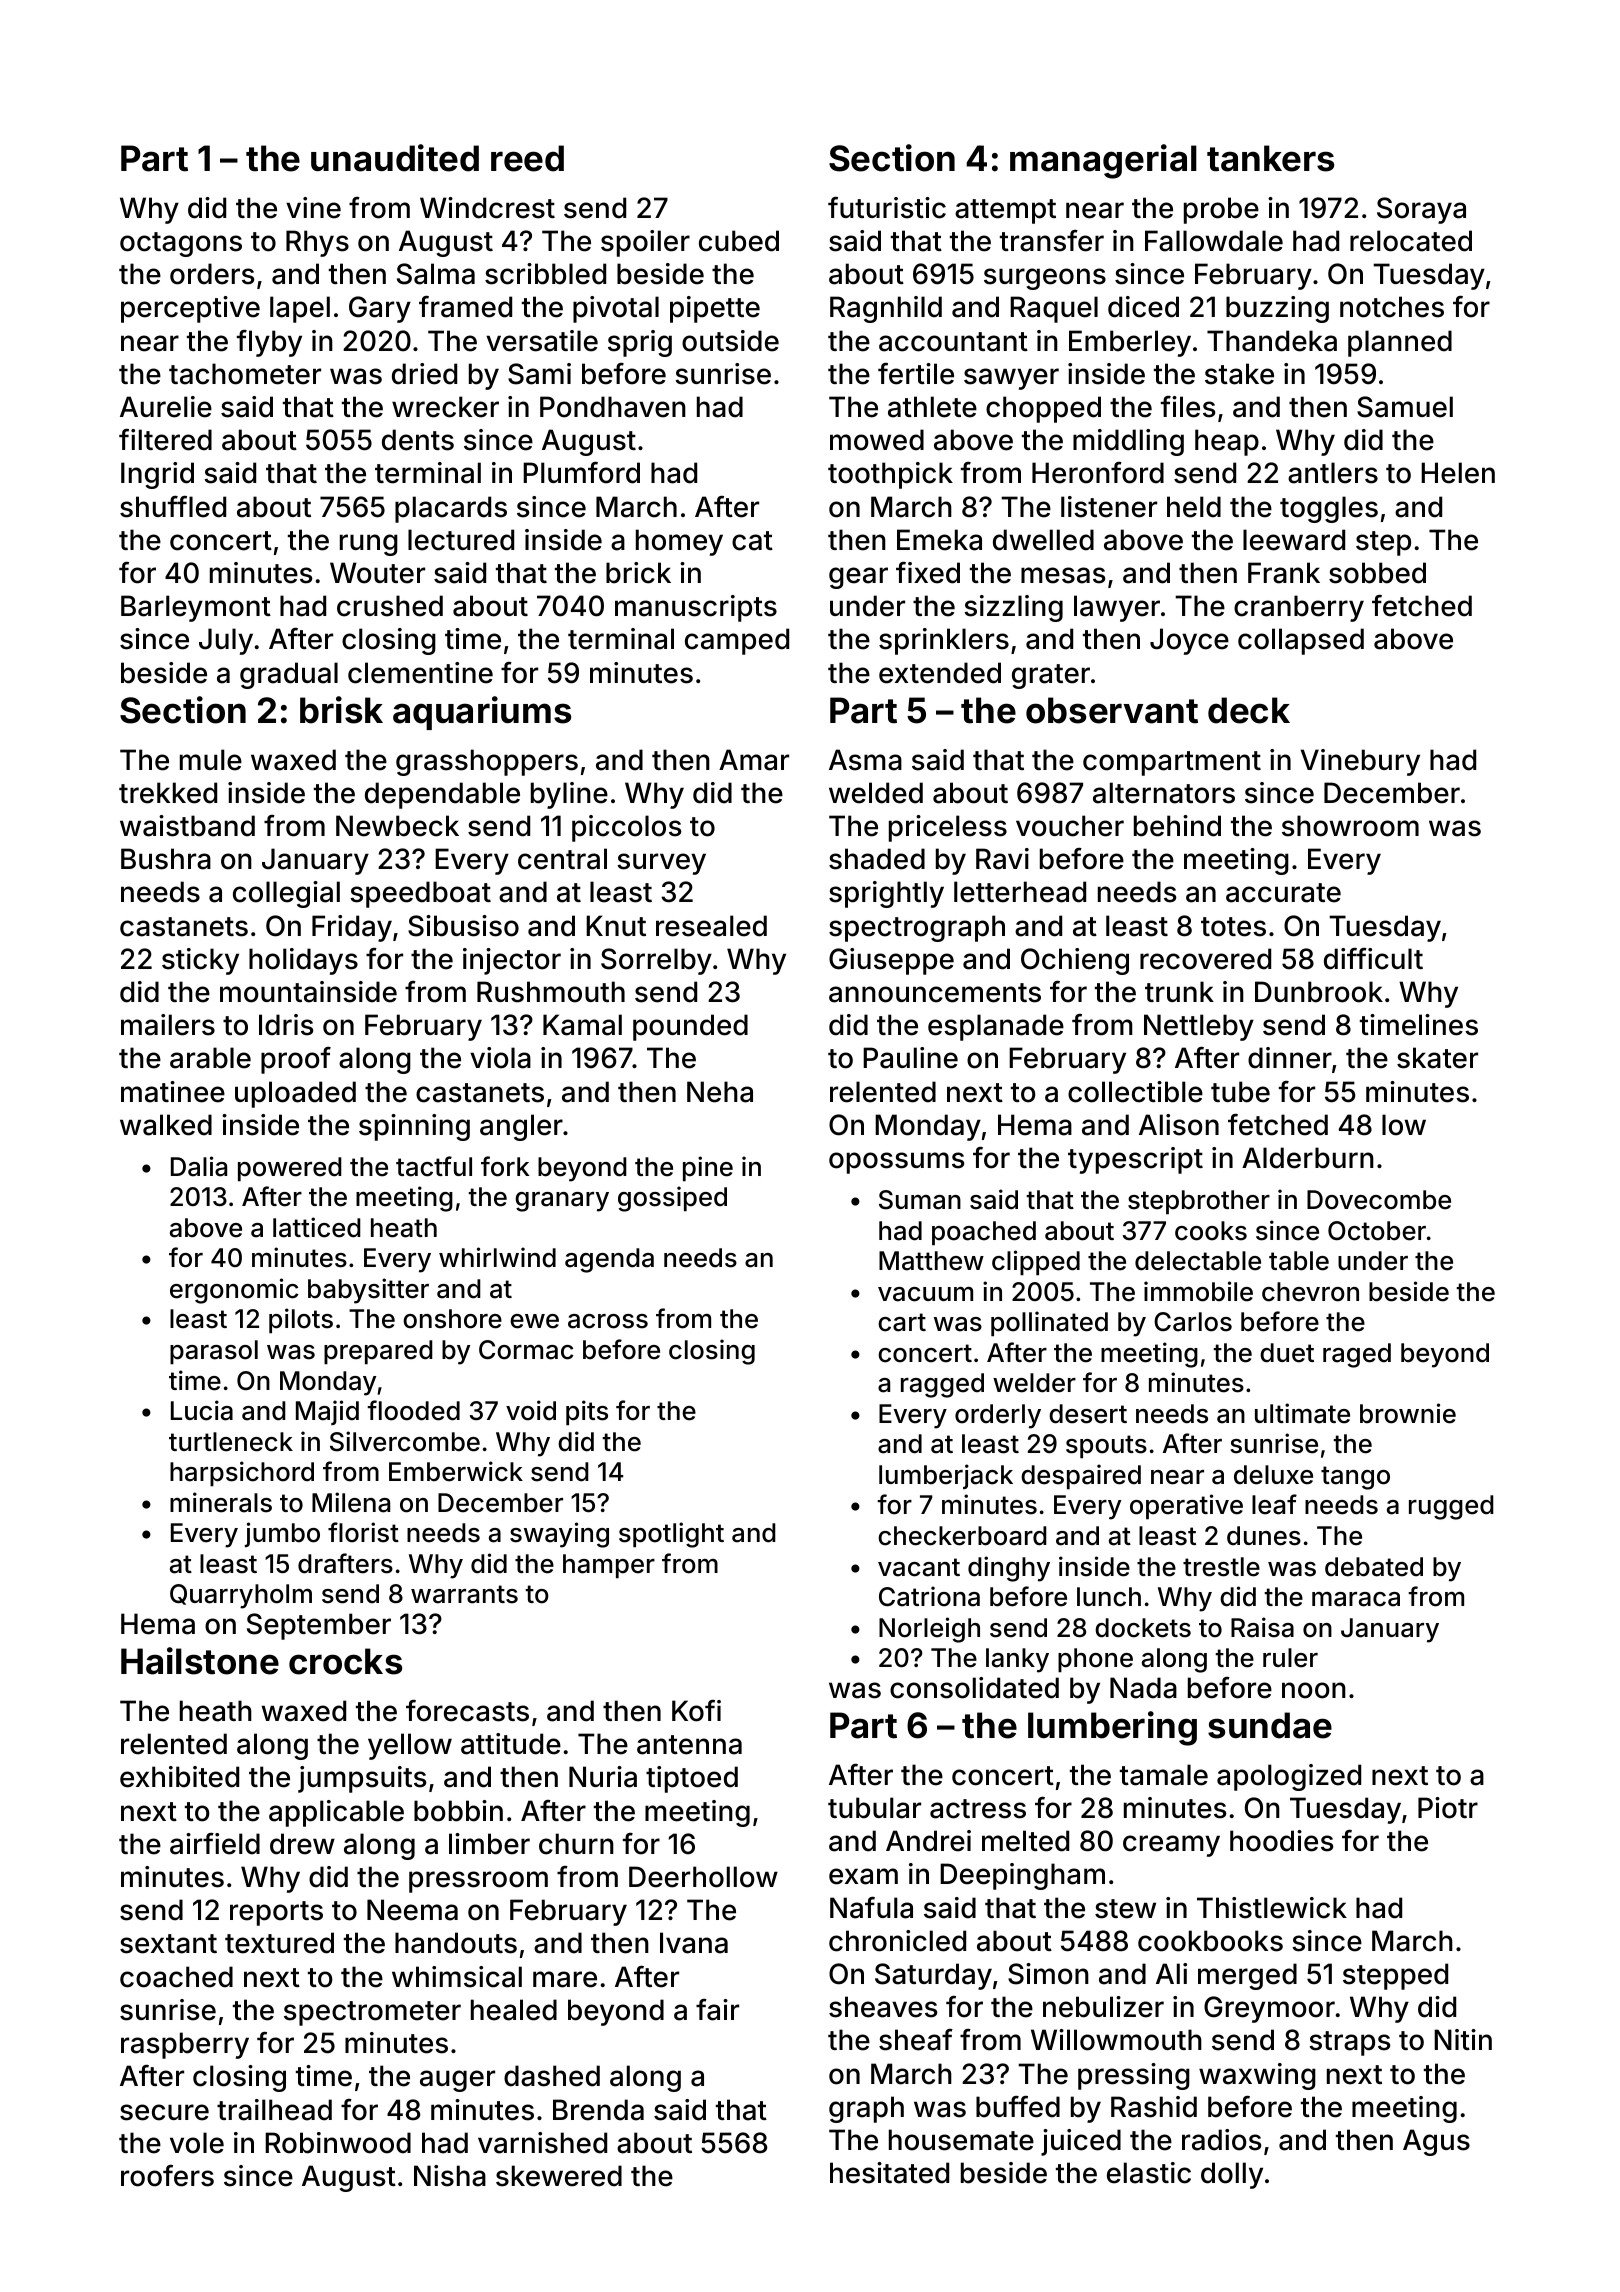 This page has width=1620, height=2292. Describe the element at coordinates (1437, 1058) in the page. I see `skater` at that location.
